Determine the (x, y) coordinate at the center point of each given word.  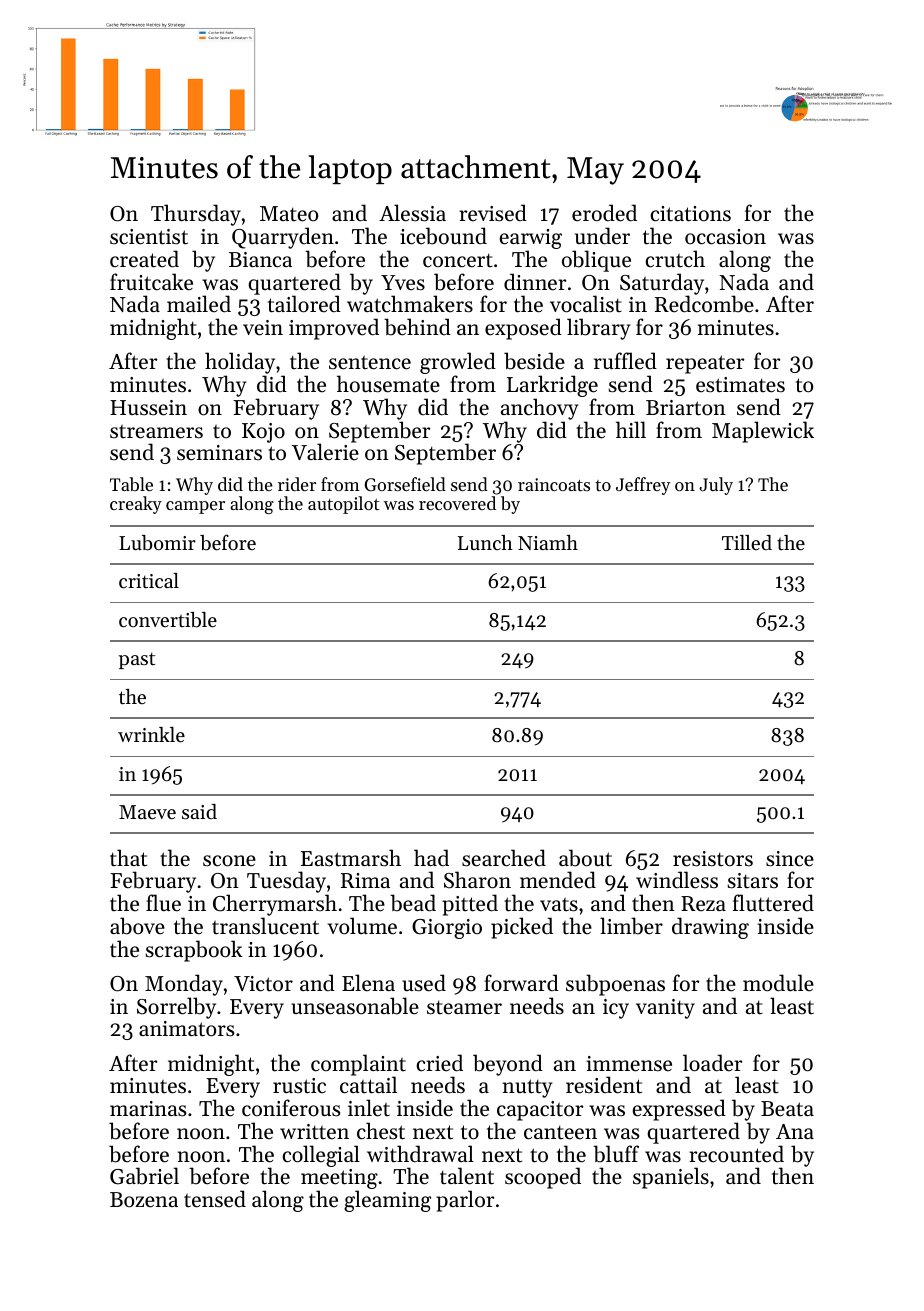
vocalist (586, 304)
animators (186, 1029)
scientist (149, 237)
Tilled (747, 542)
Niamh (548, 542)
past (137, 660)
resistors (713, 859)
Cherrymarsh (275, 905)
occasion (725, 237)
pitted (470, 905)
